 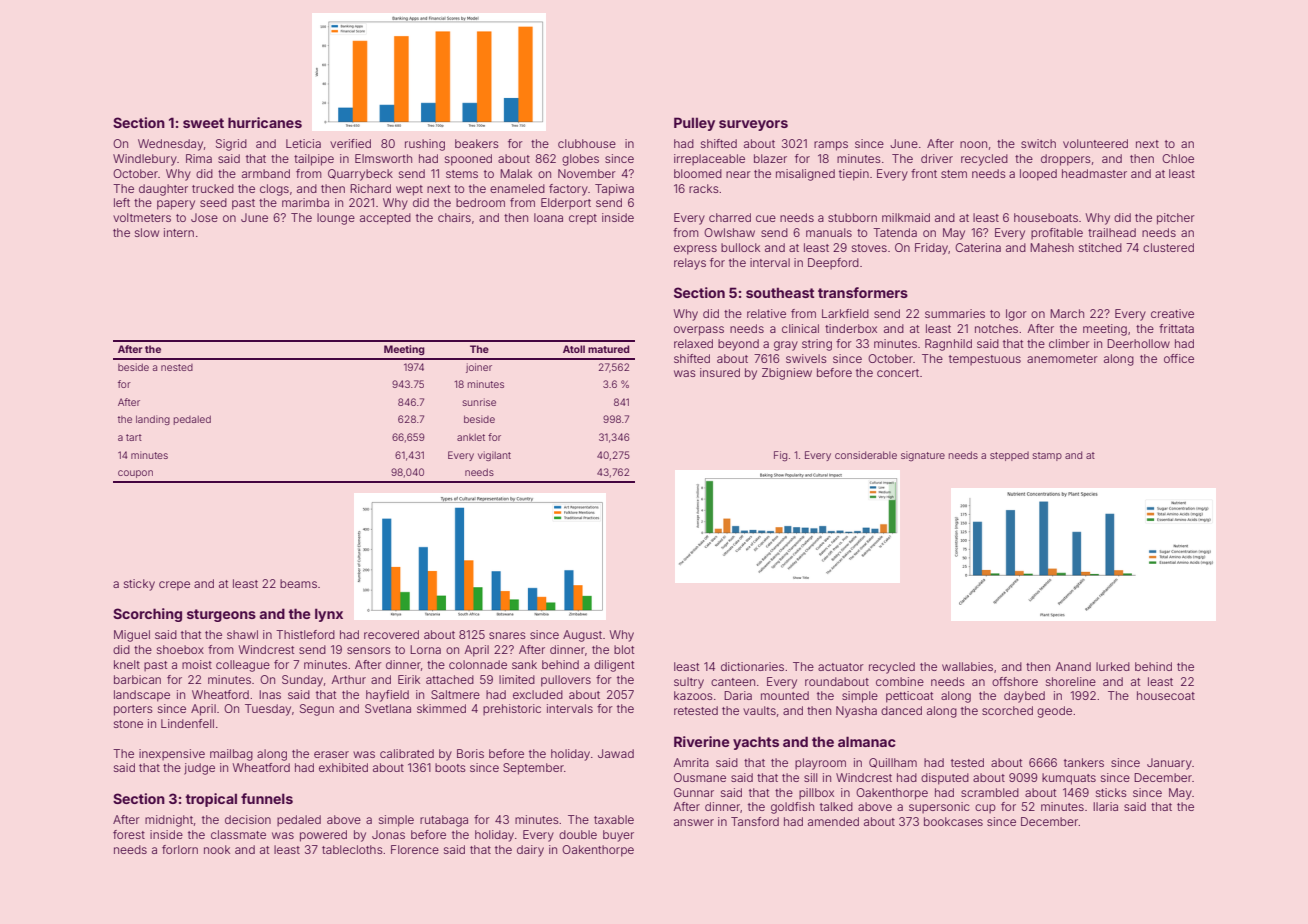 What do you see at coordinates (135, 474) in the document?
I see `coupon` at bounding box center [135, 474].
